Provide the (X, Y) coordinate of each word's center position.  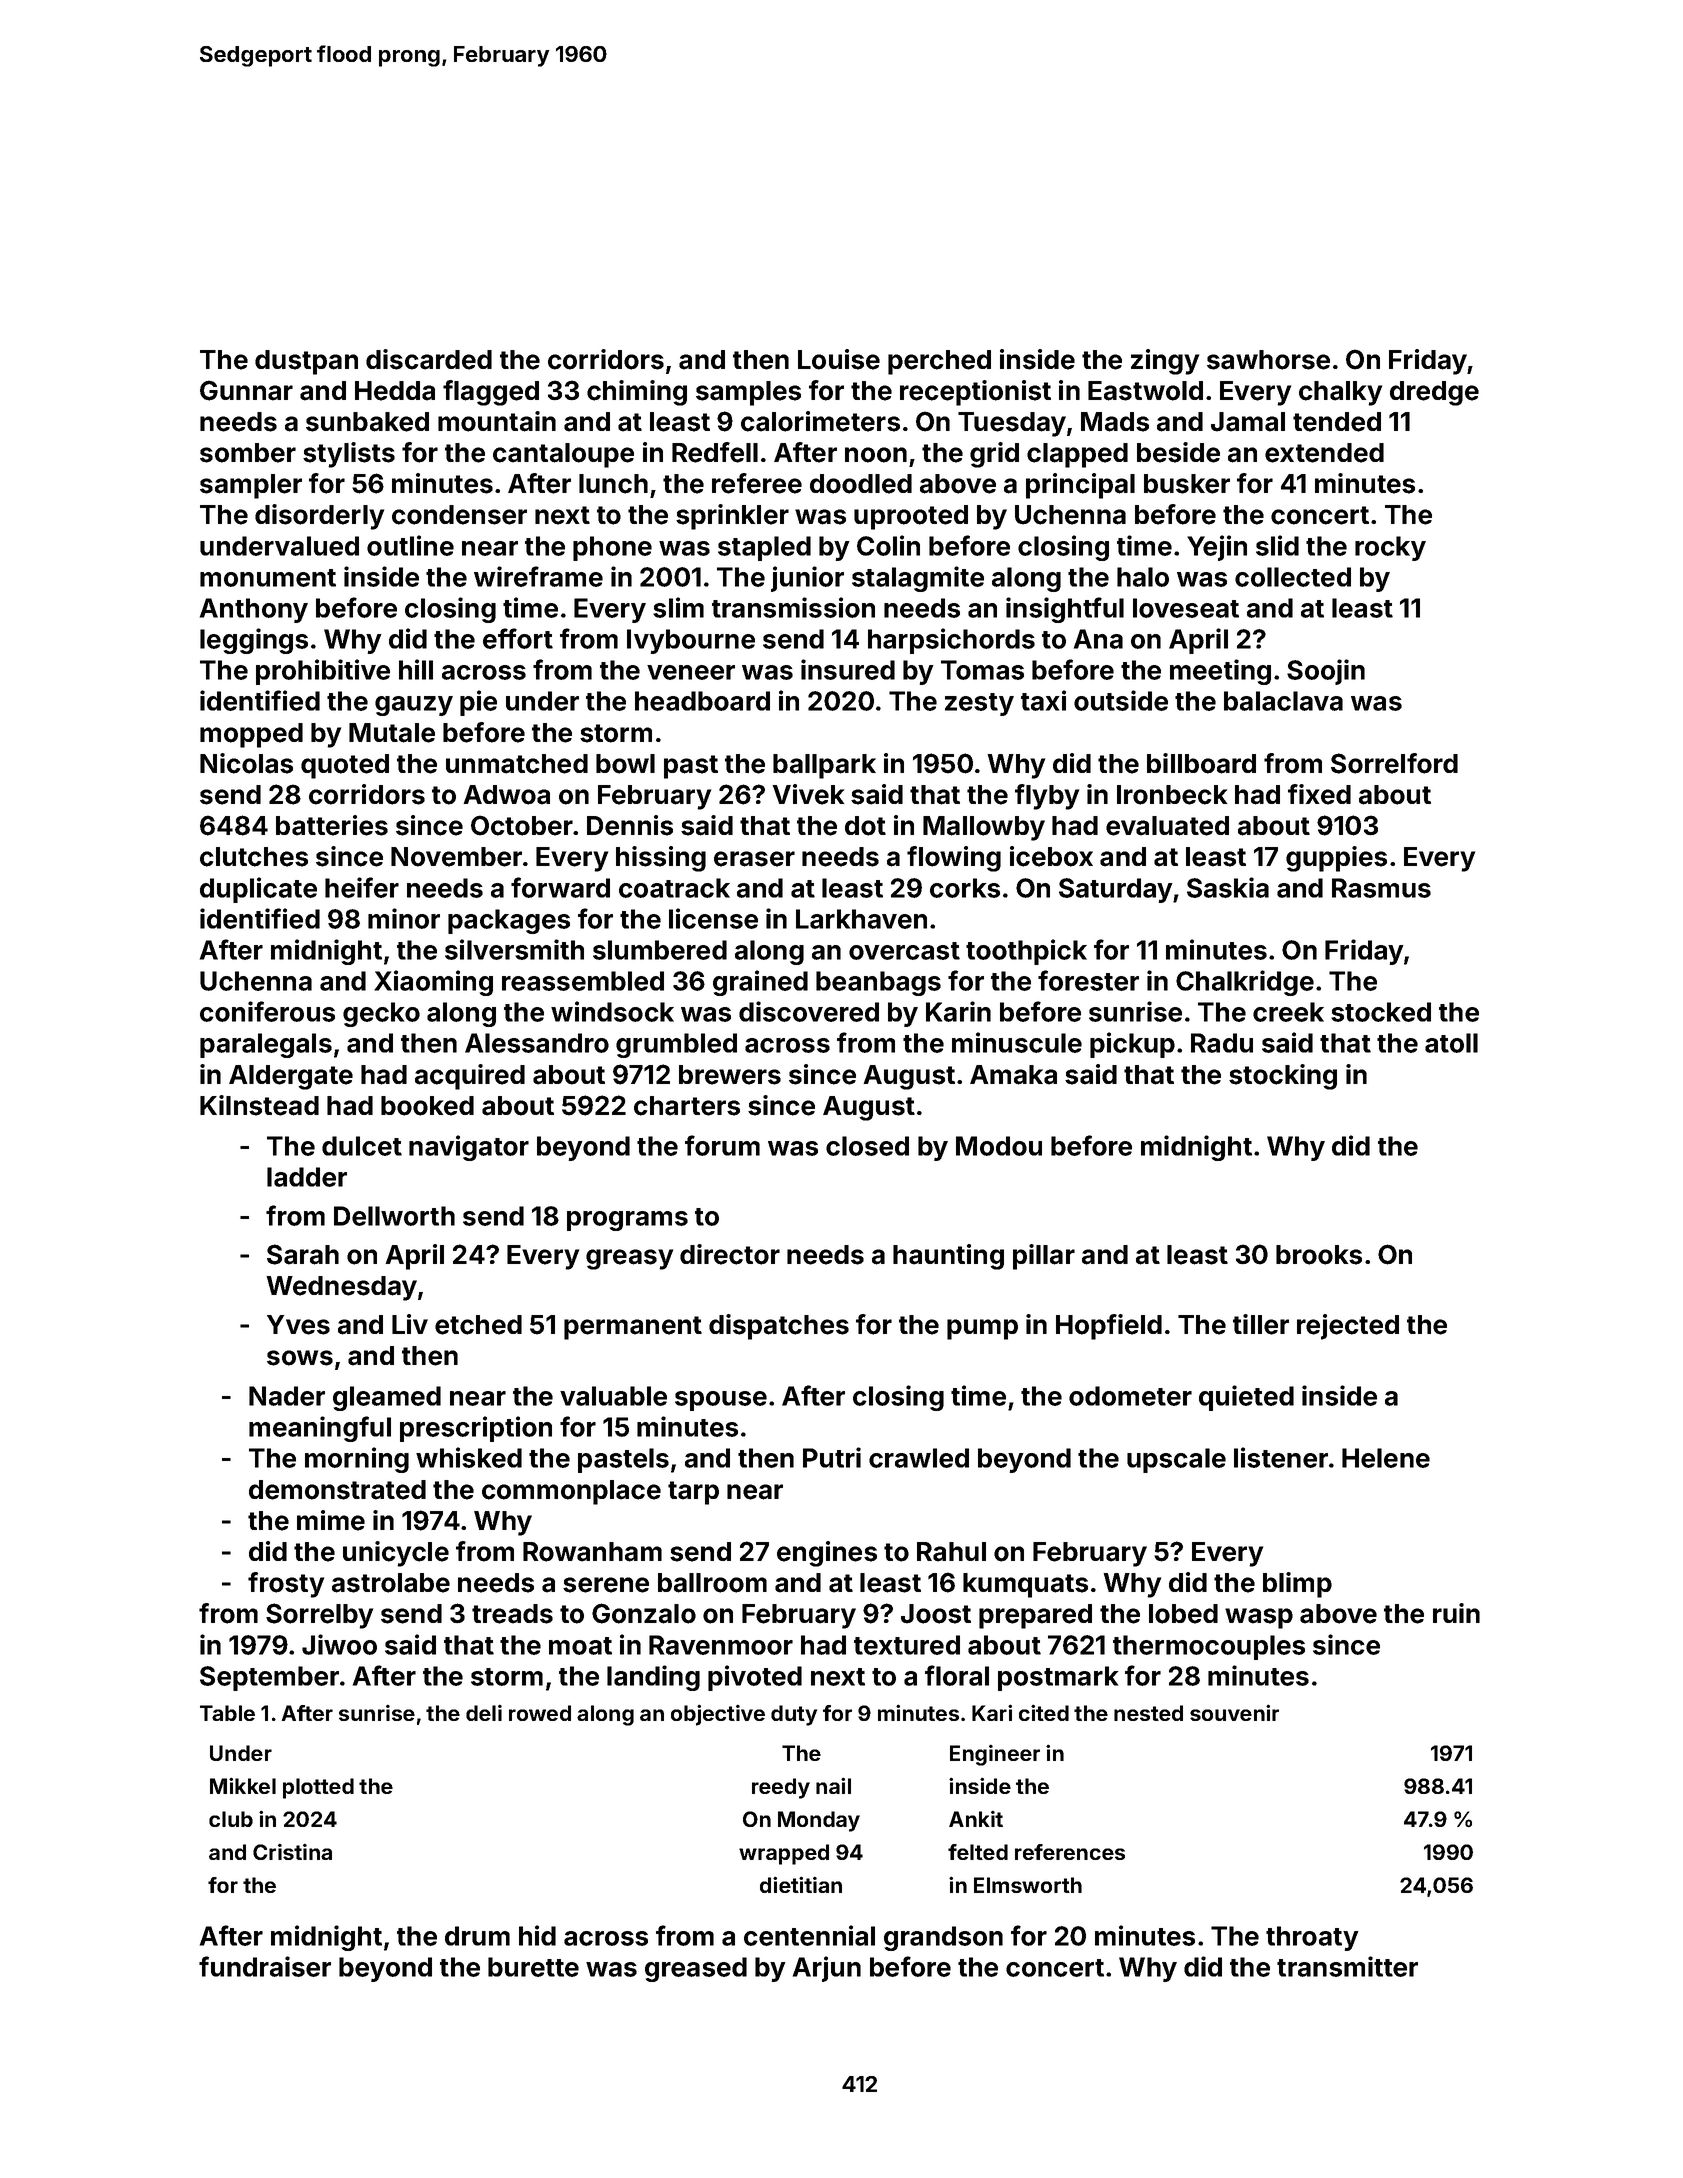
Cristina (292, 1851)
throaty (1312, 1938)
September (269, 1678)
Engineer (995, 1755)
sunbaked (367, 422)
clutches (254, 857)
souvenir (1234, 1712)
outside (1121, 700)
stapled (764, 548)
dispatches (779, 1327)
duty (794, 1715)
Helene (1386, 1458)
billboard (1201, 763)
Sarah (303, 1254)
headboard (702, 701)
